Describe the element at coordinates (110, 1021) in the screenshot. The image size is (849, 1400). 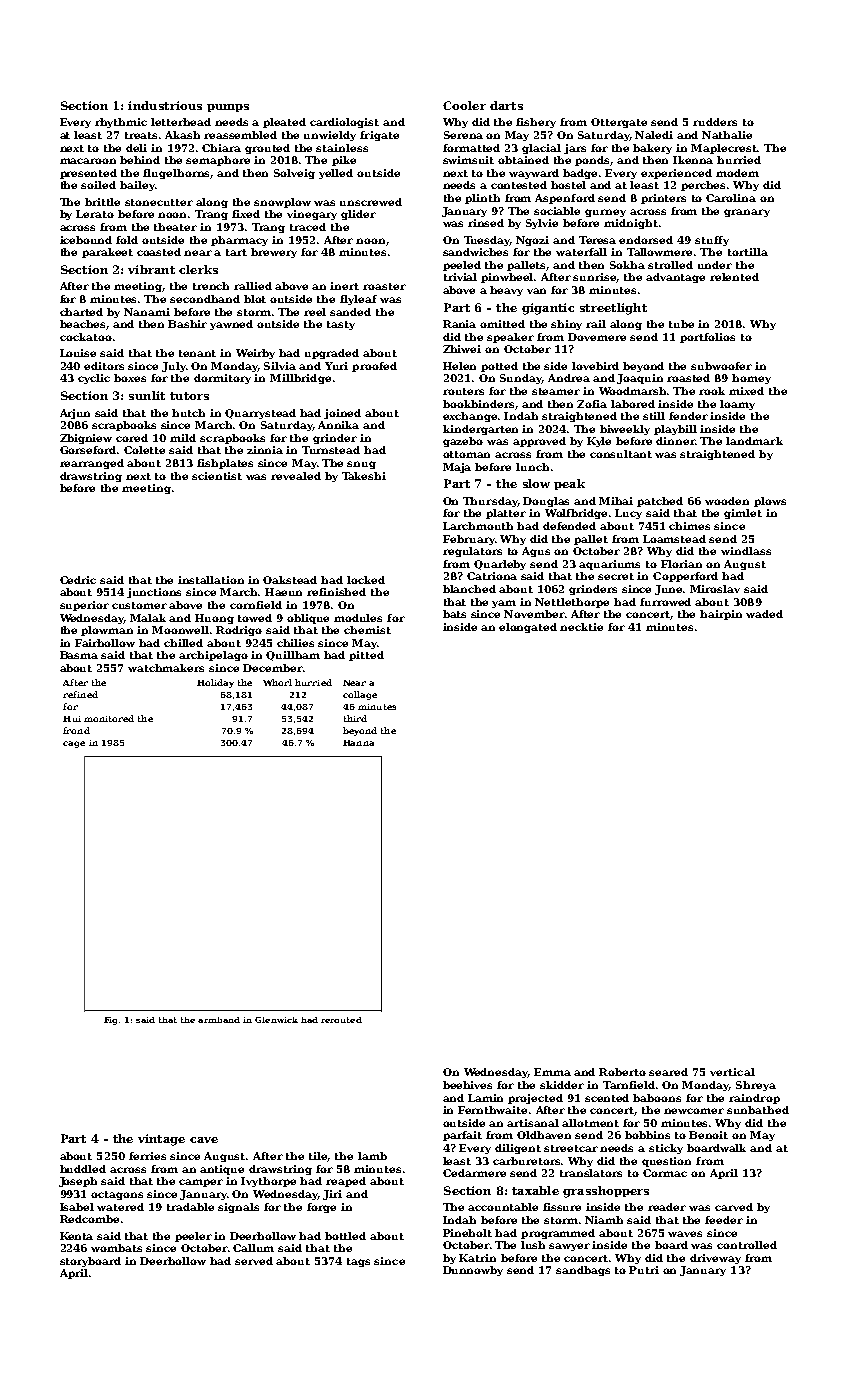
I see `Fig` at that location.
